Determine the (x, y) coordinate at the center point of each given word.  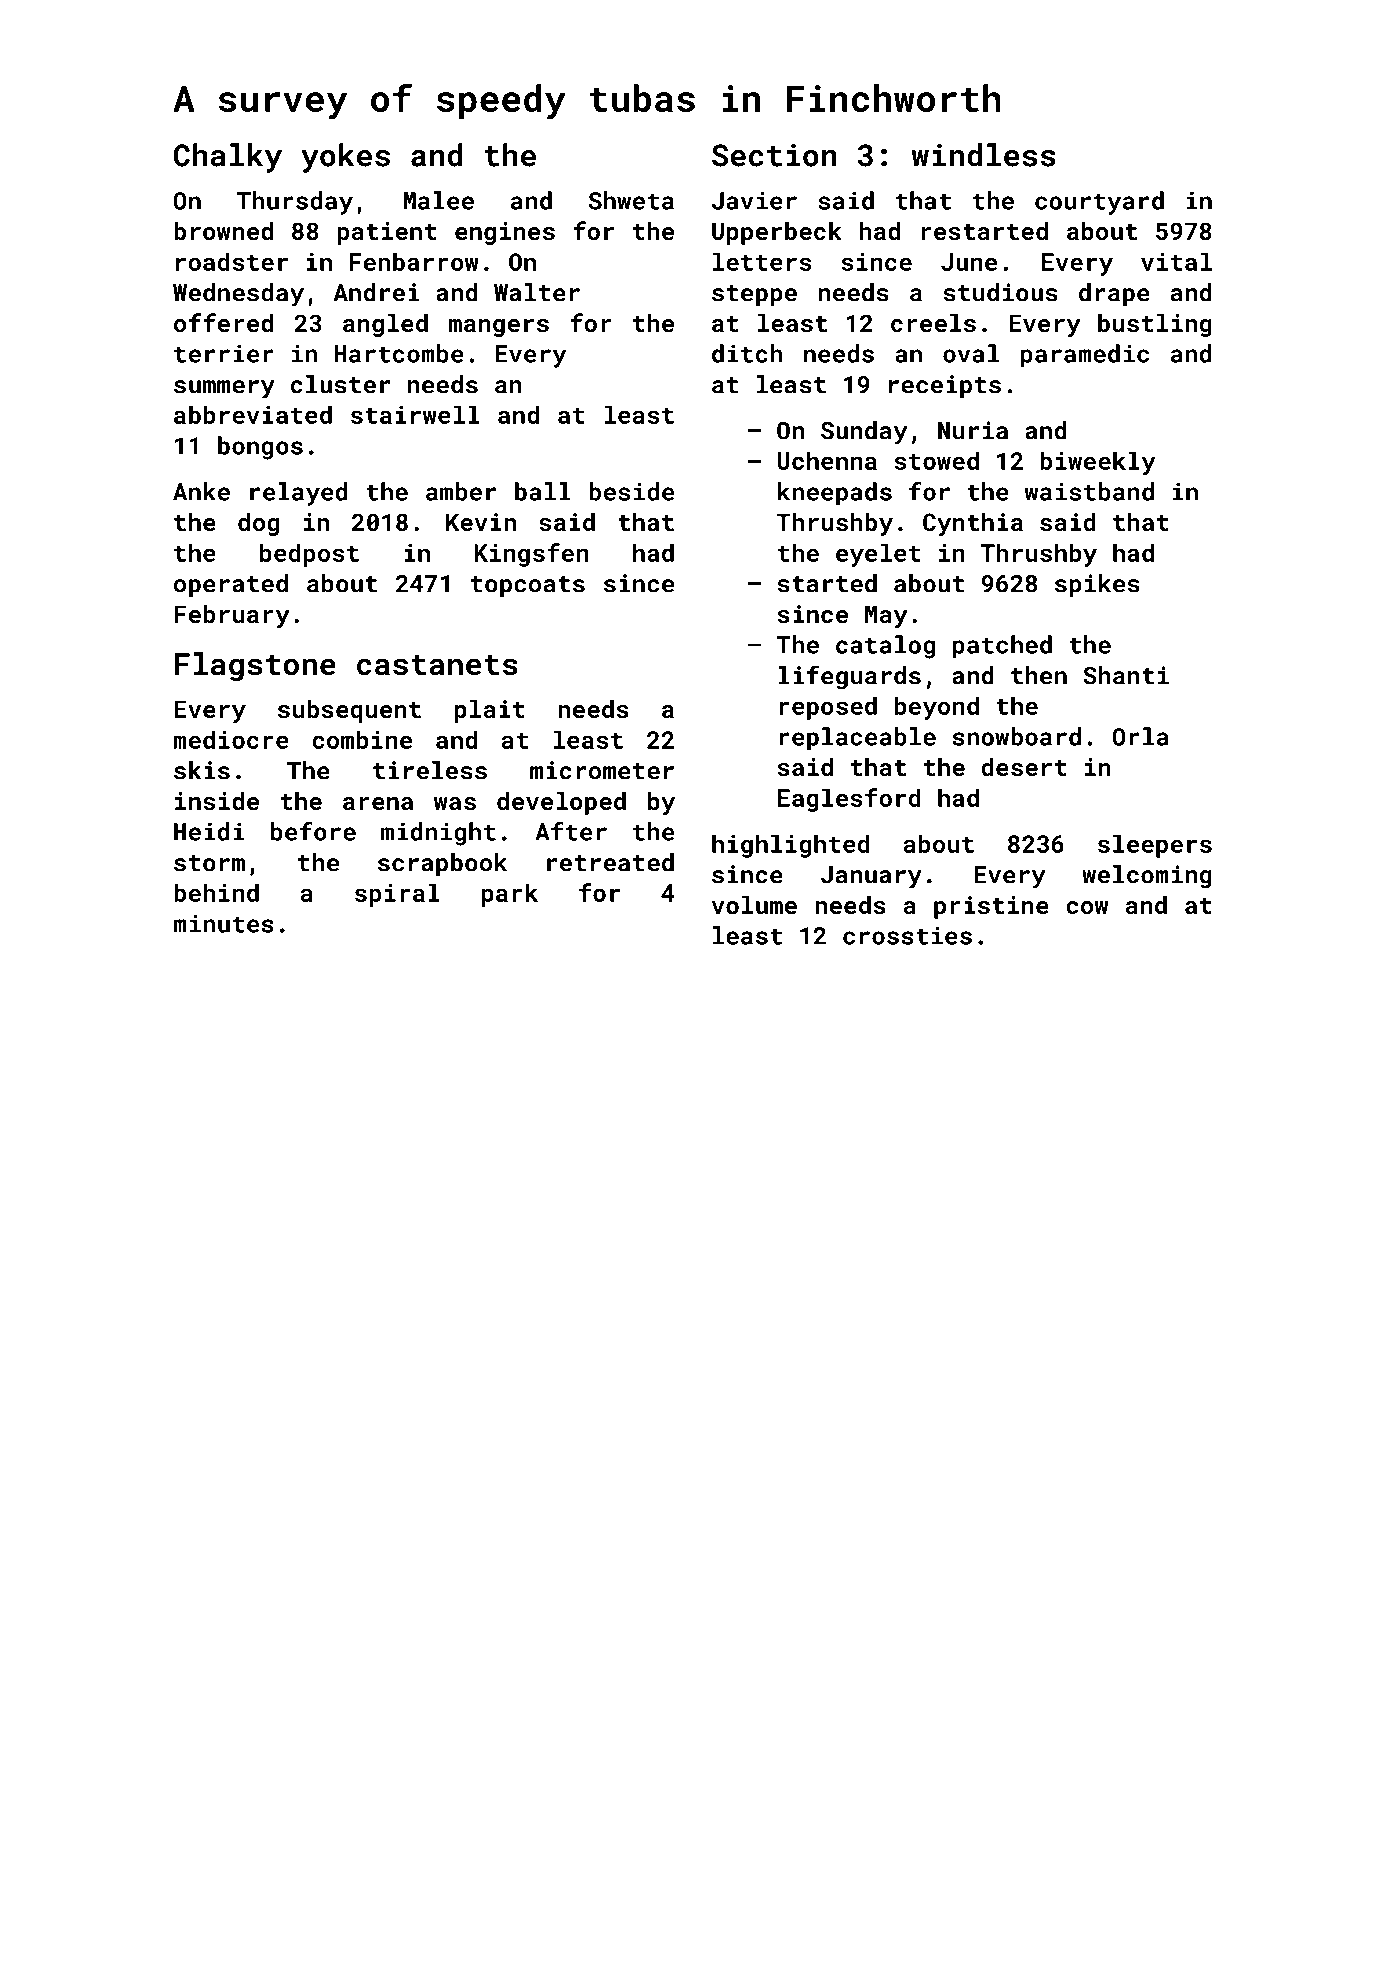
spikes (1097, 585)
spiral (397, 895)
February (232, 616)
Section (774, 155)
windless (984, 155)
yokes (345, 158)
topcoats (528, 586)
